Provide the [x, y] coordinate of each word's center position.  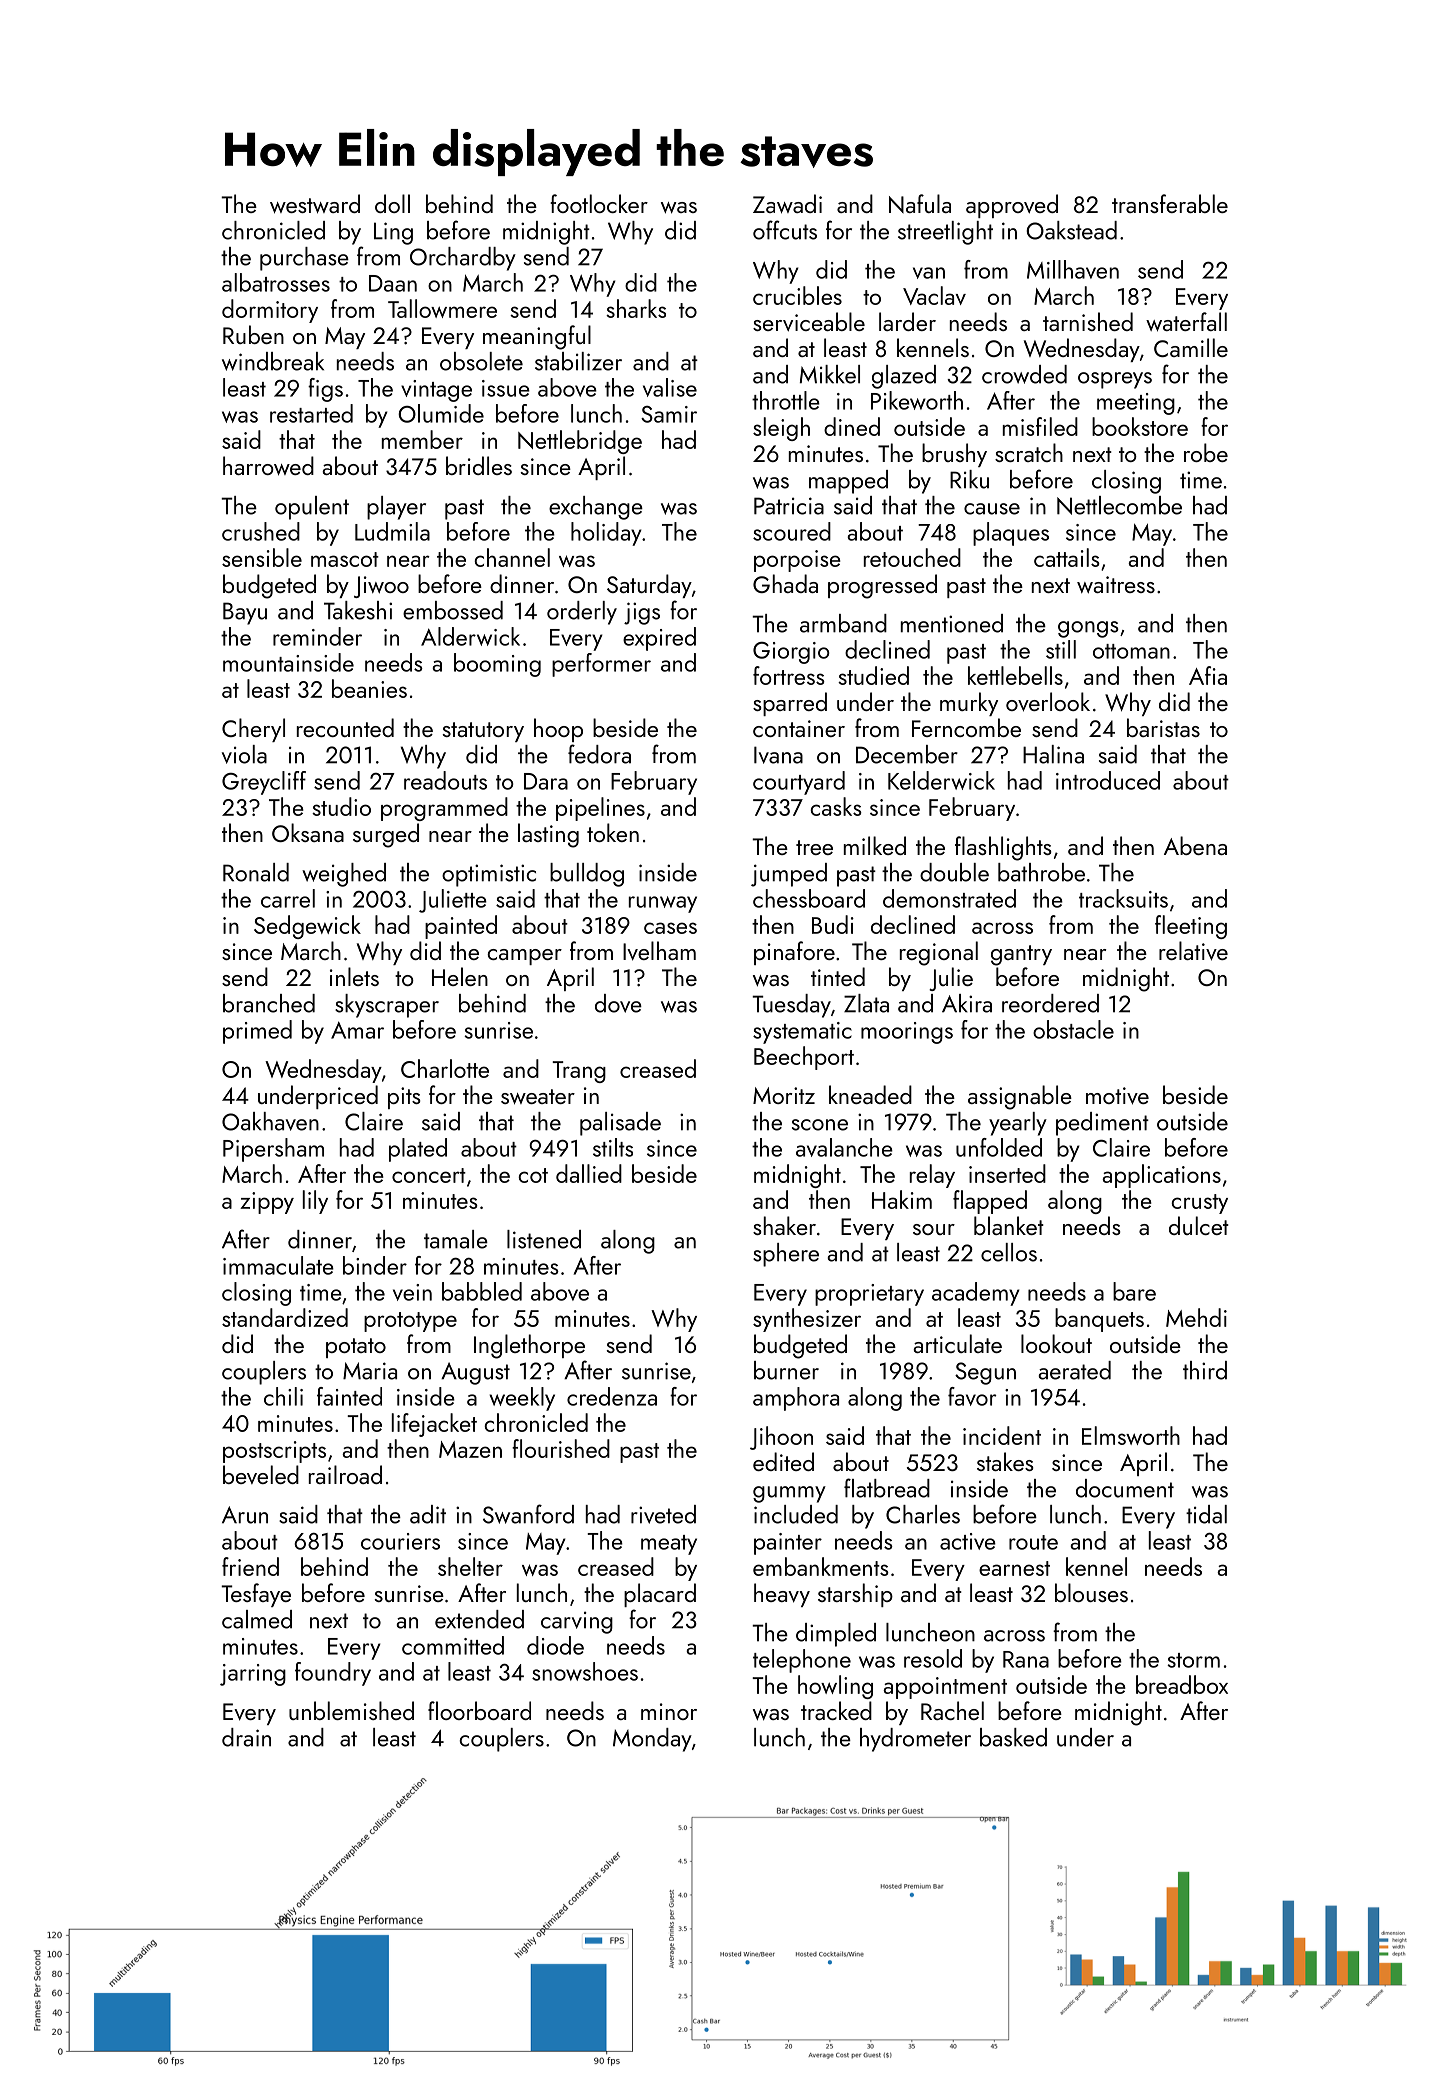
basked [1013, 1737]
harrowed [268, 466]
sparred [790, 704]
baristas [1163, 727]
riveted [663, 1514]
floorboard [479, 1710]
